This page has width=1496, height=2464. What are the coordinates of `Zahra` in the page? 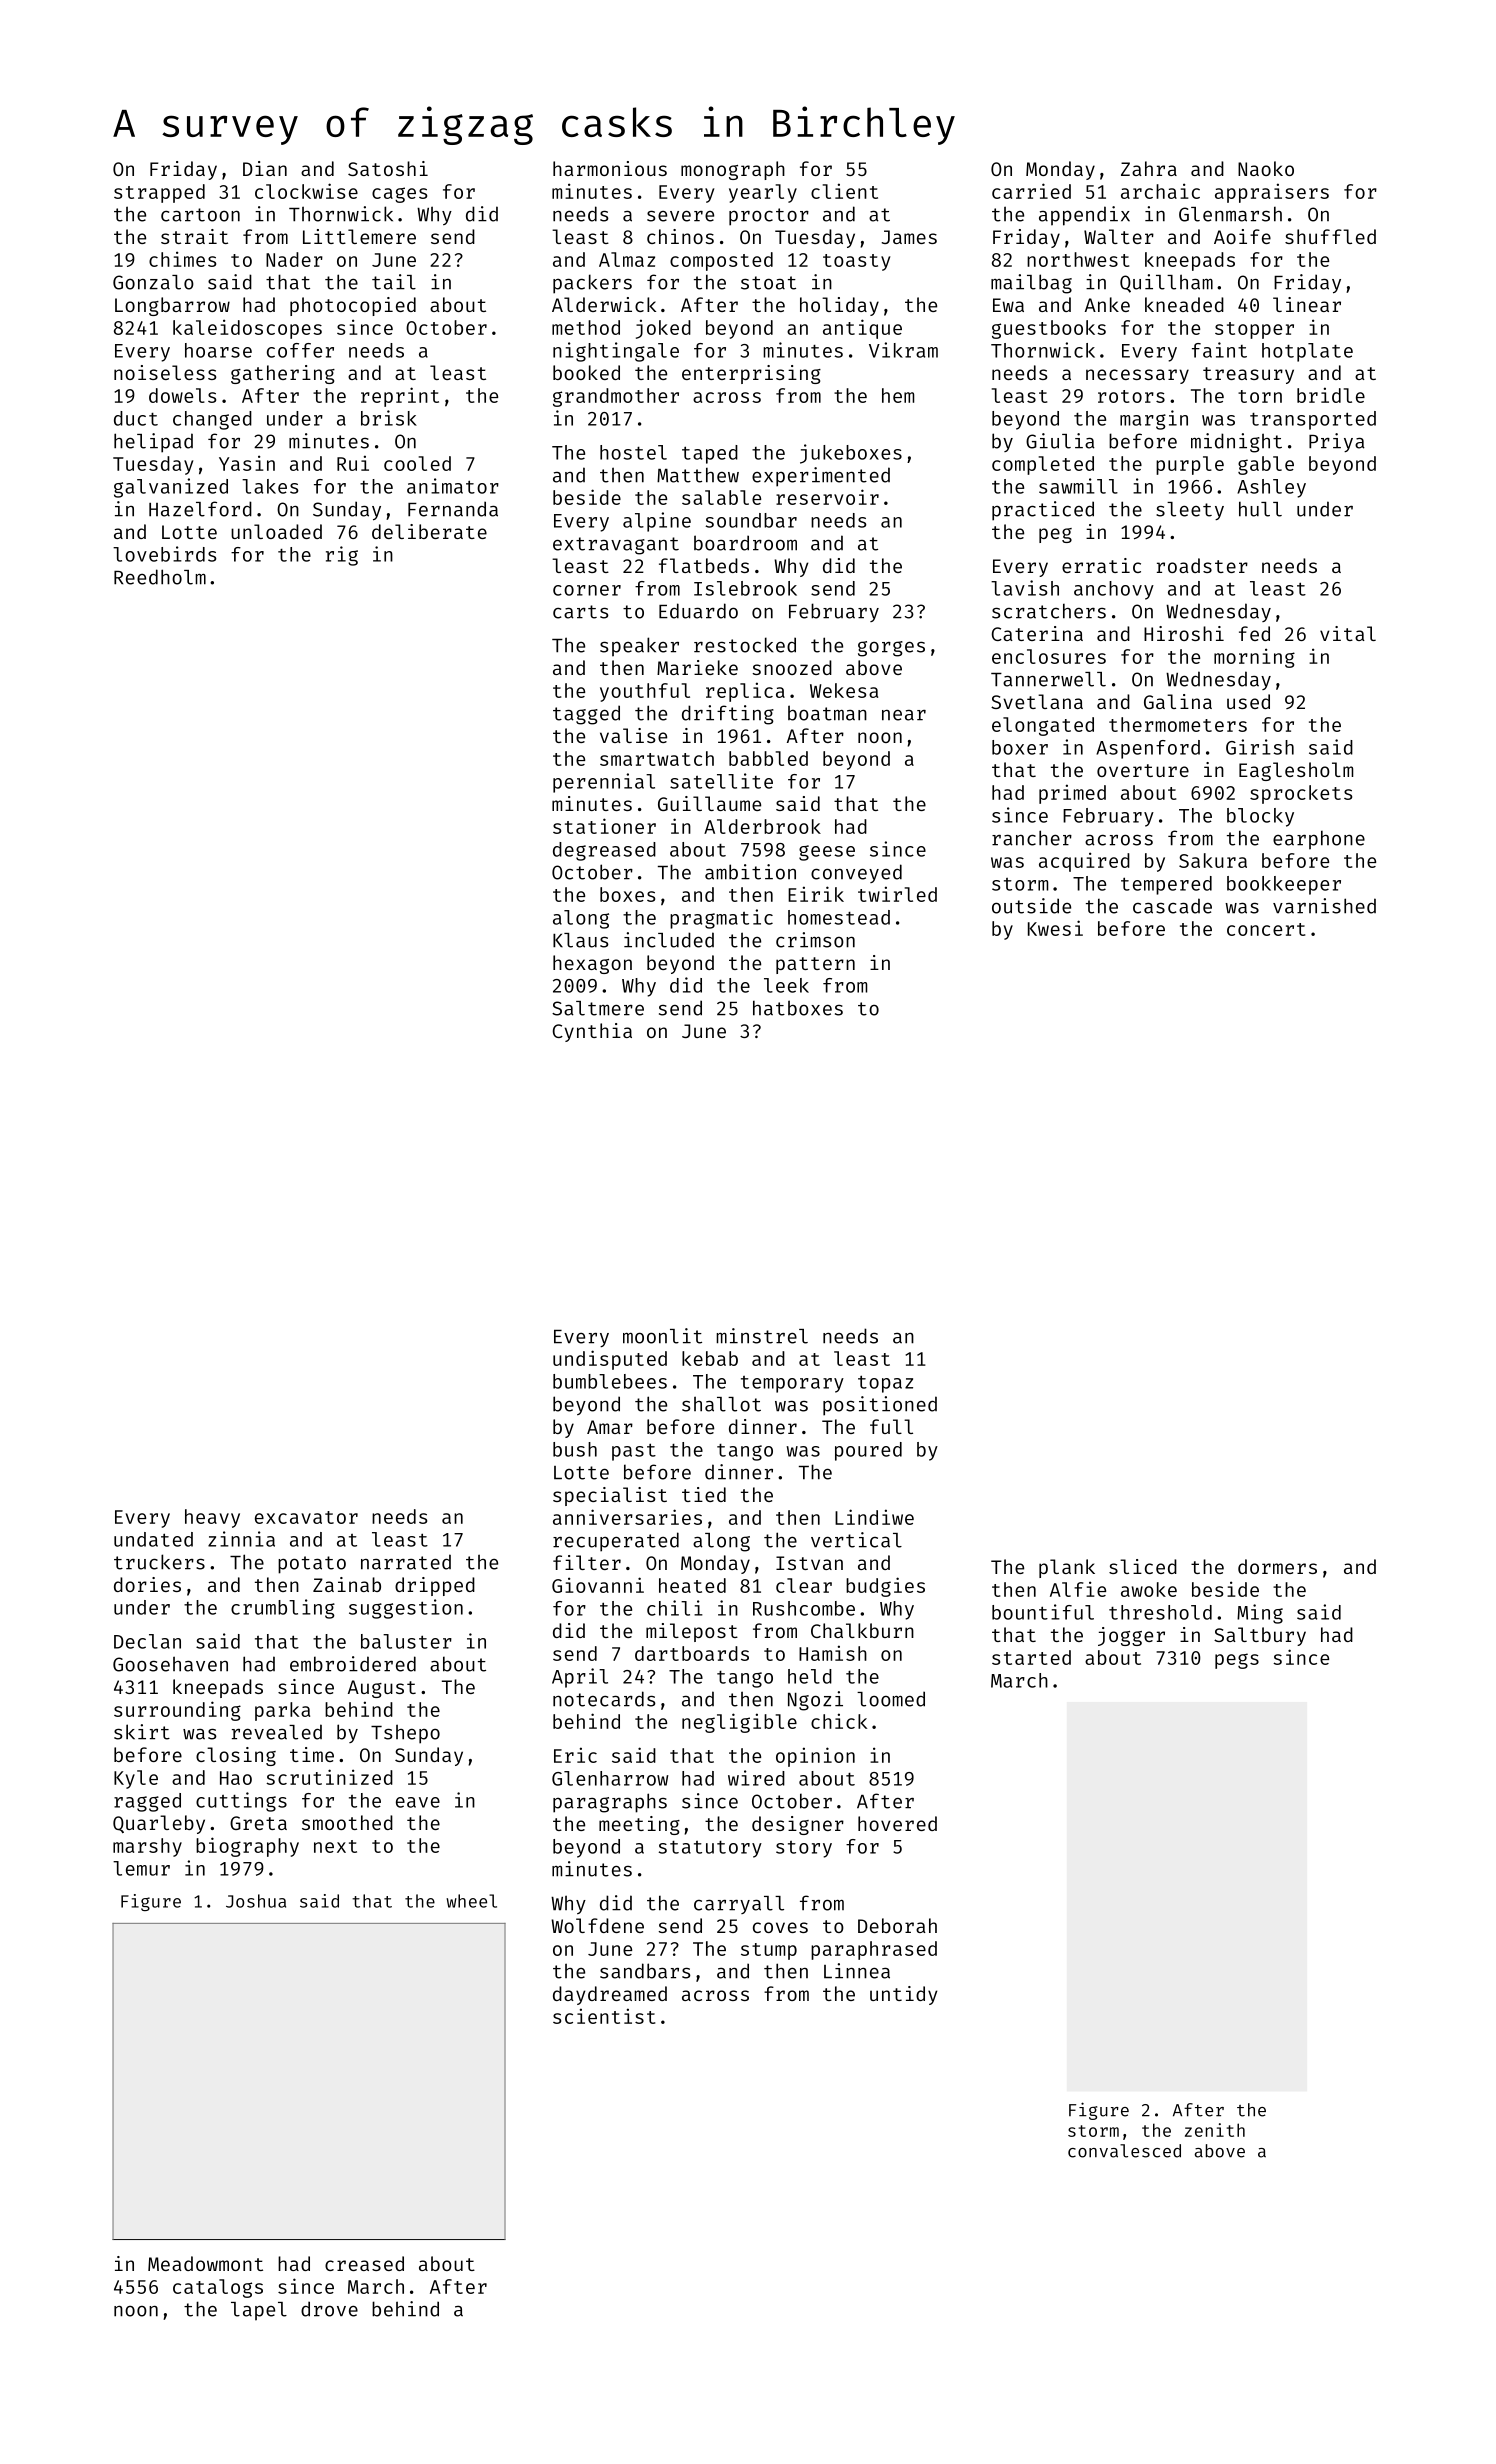 It's located at (1149, 168).
